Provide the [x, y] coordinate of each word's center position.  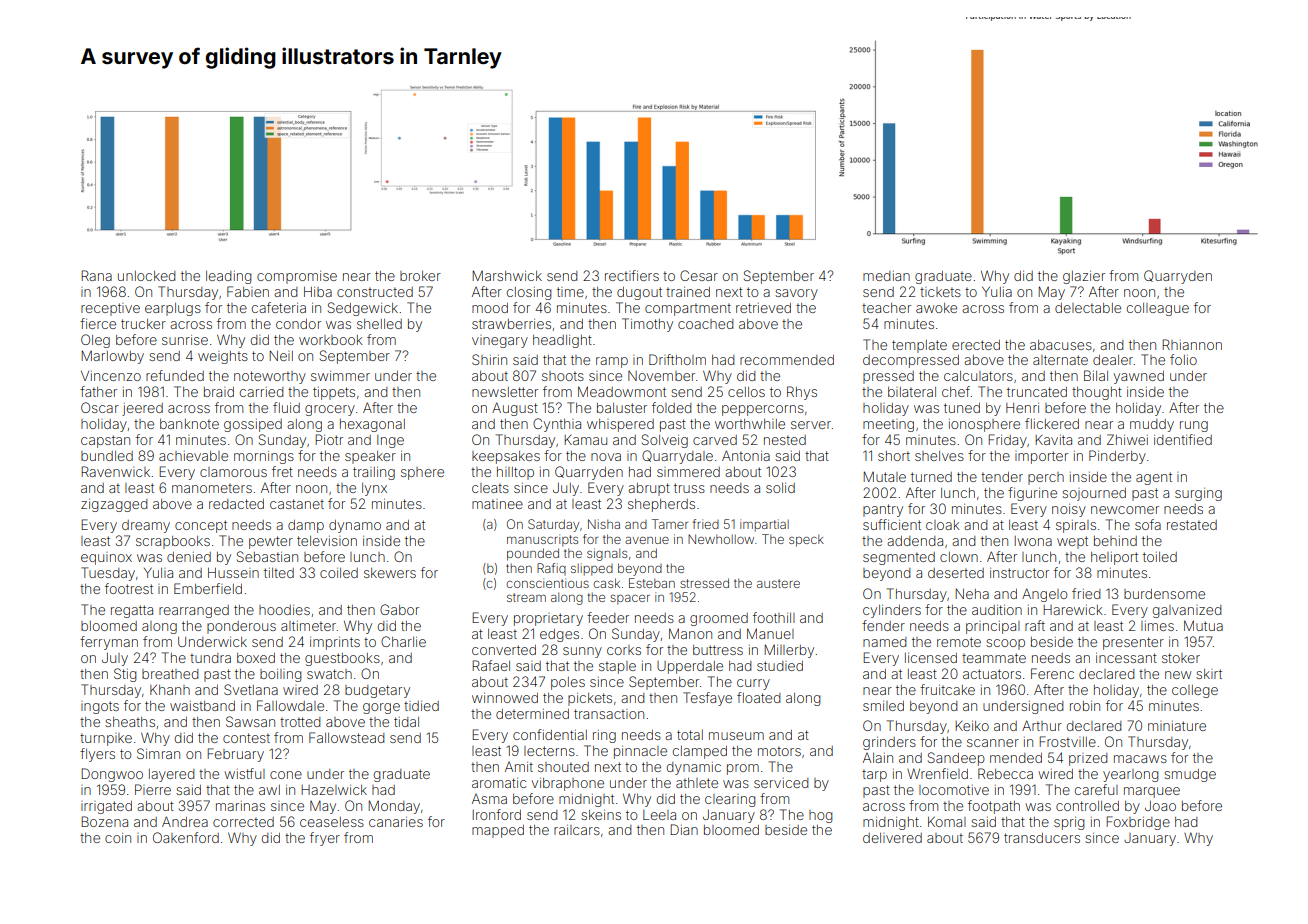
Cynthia [557, 425]
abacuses [1061, 345]
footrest [129, 588]
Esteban [652, 583]
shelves [939, 456]
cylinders [892, 611]
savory [796, 294]
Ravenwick [115, 471]
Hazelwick [334, 790]
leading [228, 277]
